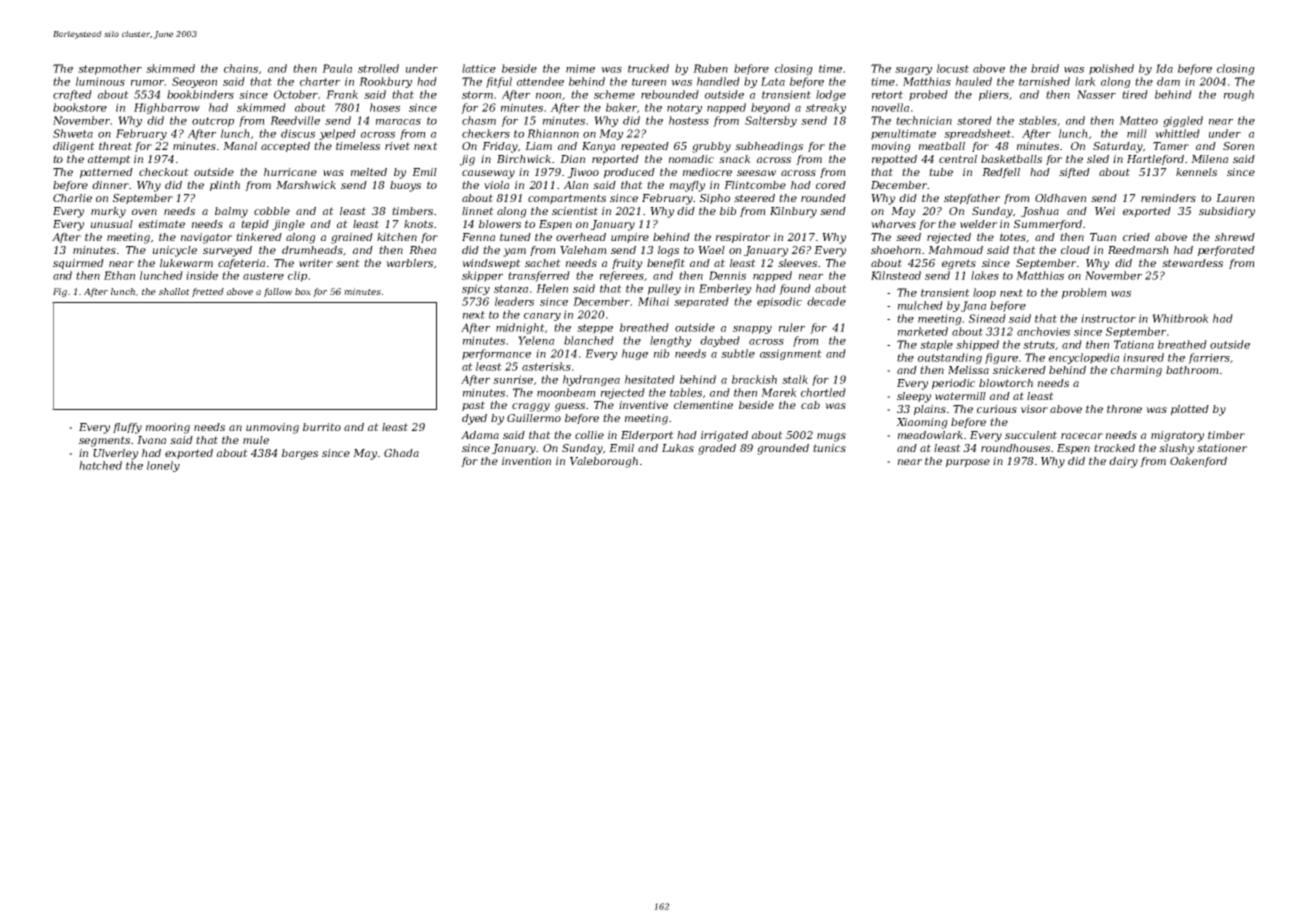 The image size is (1308, 924). I want to click on trucked, so click(648, 68).
